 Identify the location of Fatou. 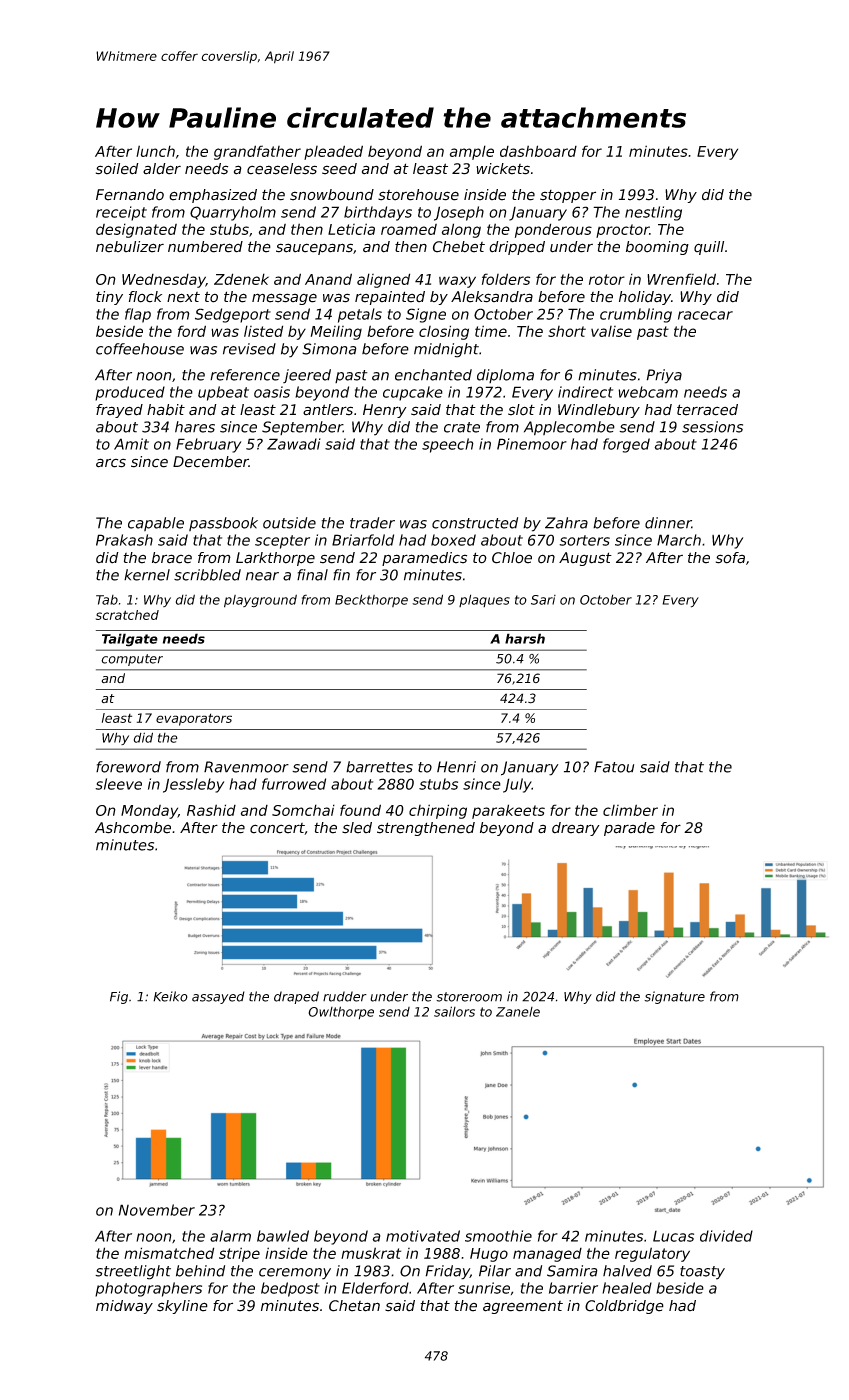
(614, 767).
